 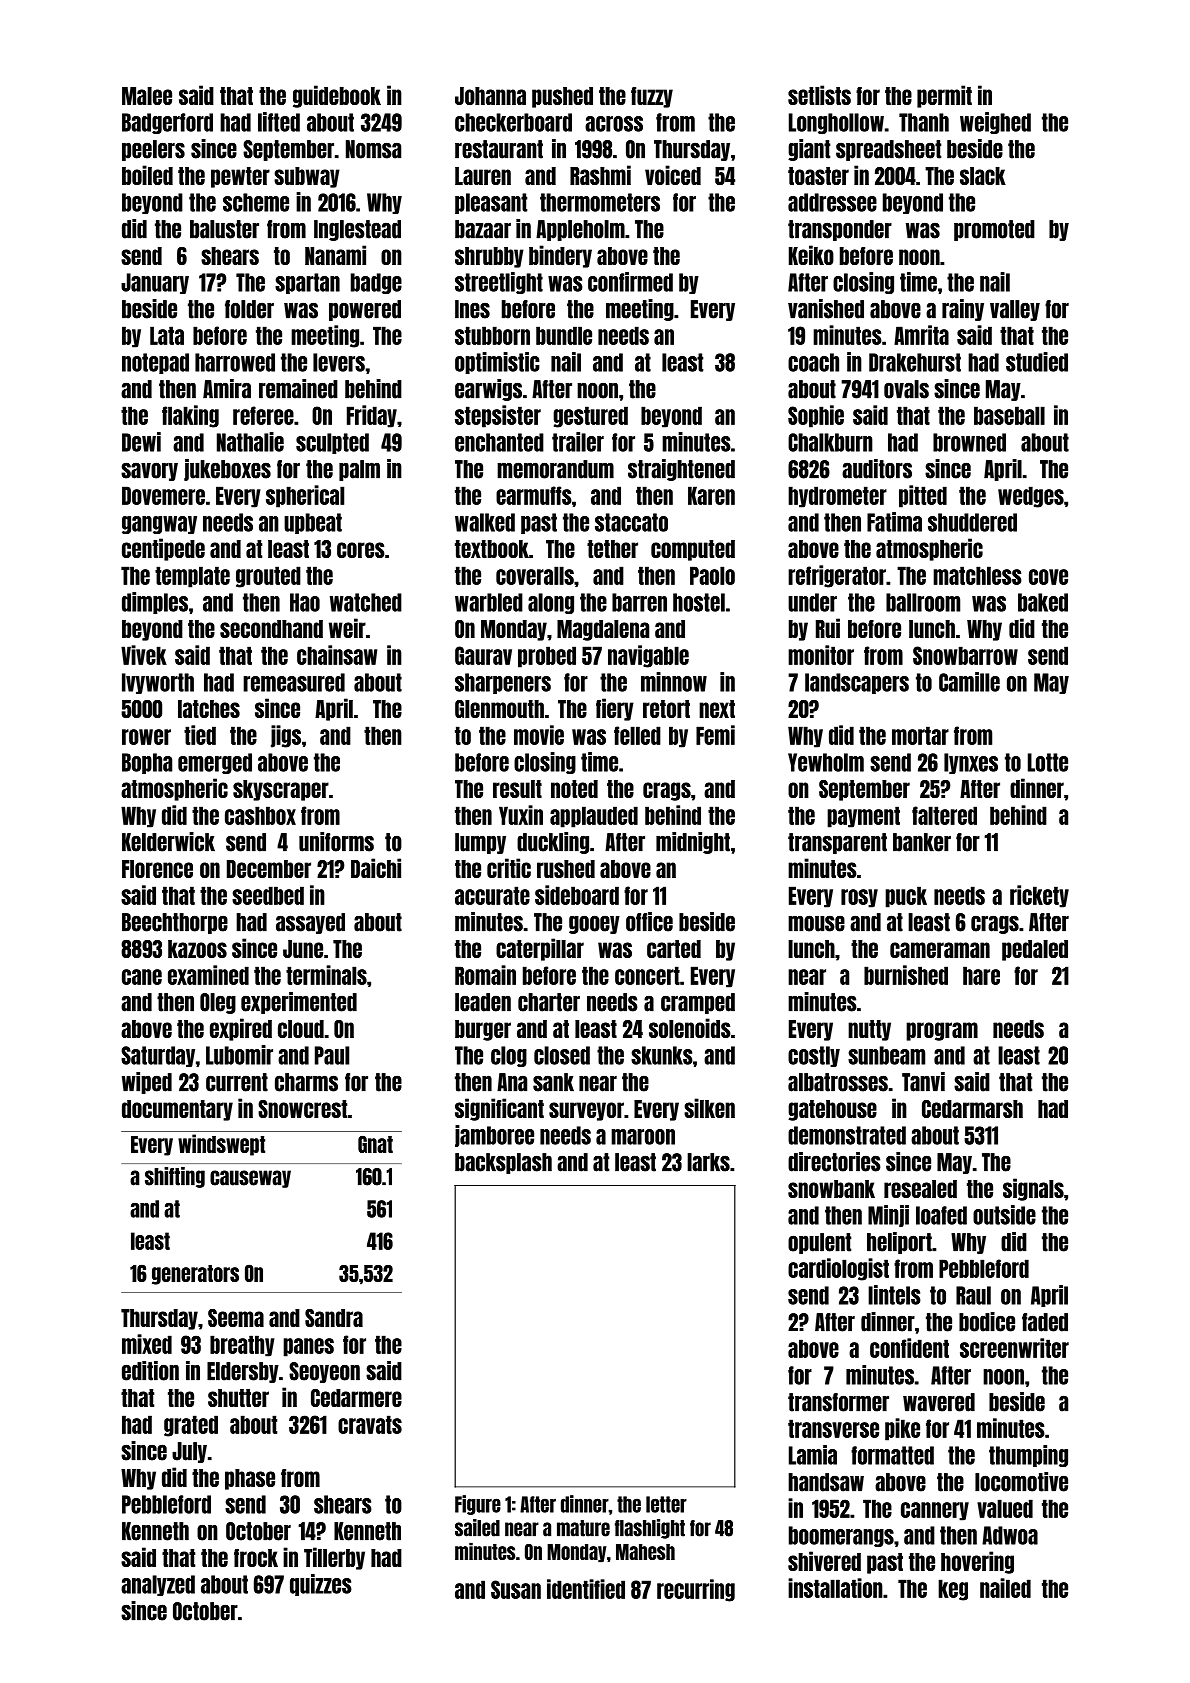 I want to click on charter, so click(x=549, y=1002).
